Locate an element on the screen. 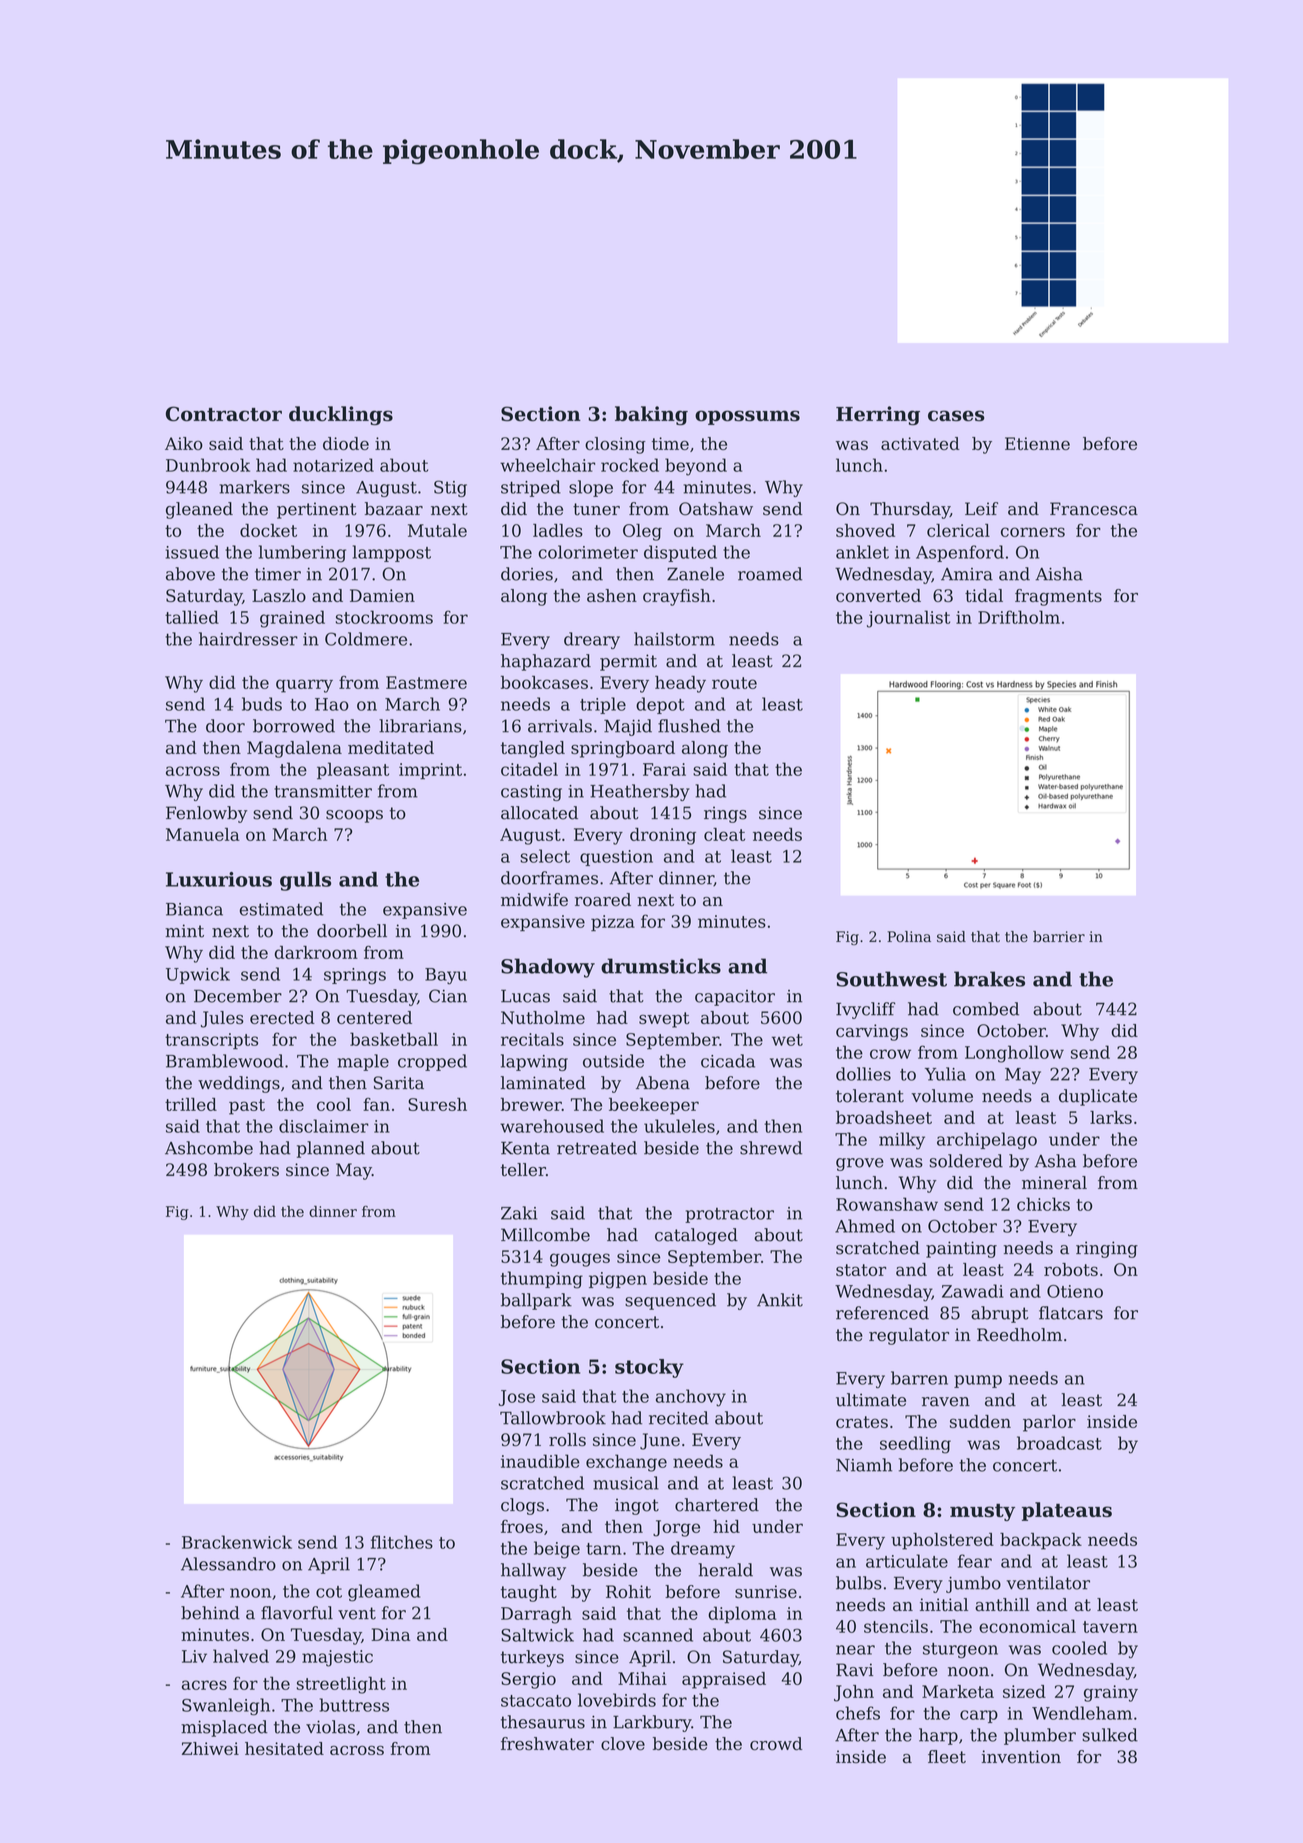 Image resolution: width=1303 pixels, height=1843 pixels. Brackenwick is located at coordinates (237, 1542).
